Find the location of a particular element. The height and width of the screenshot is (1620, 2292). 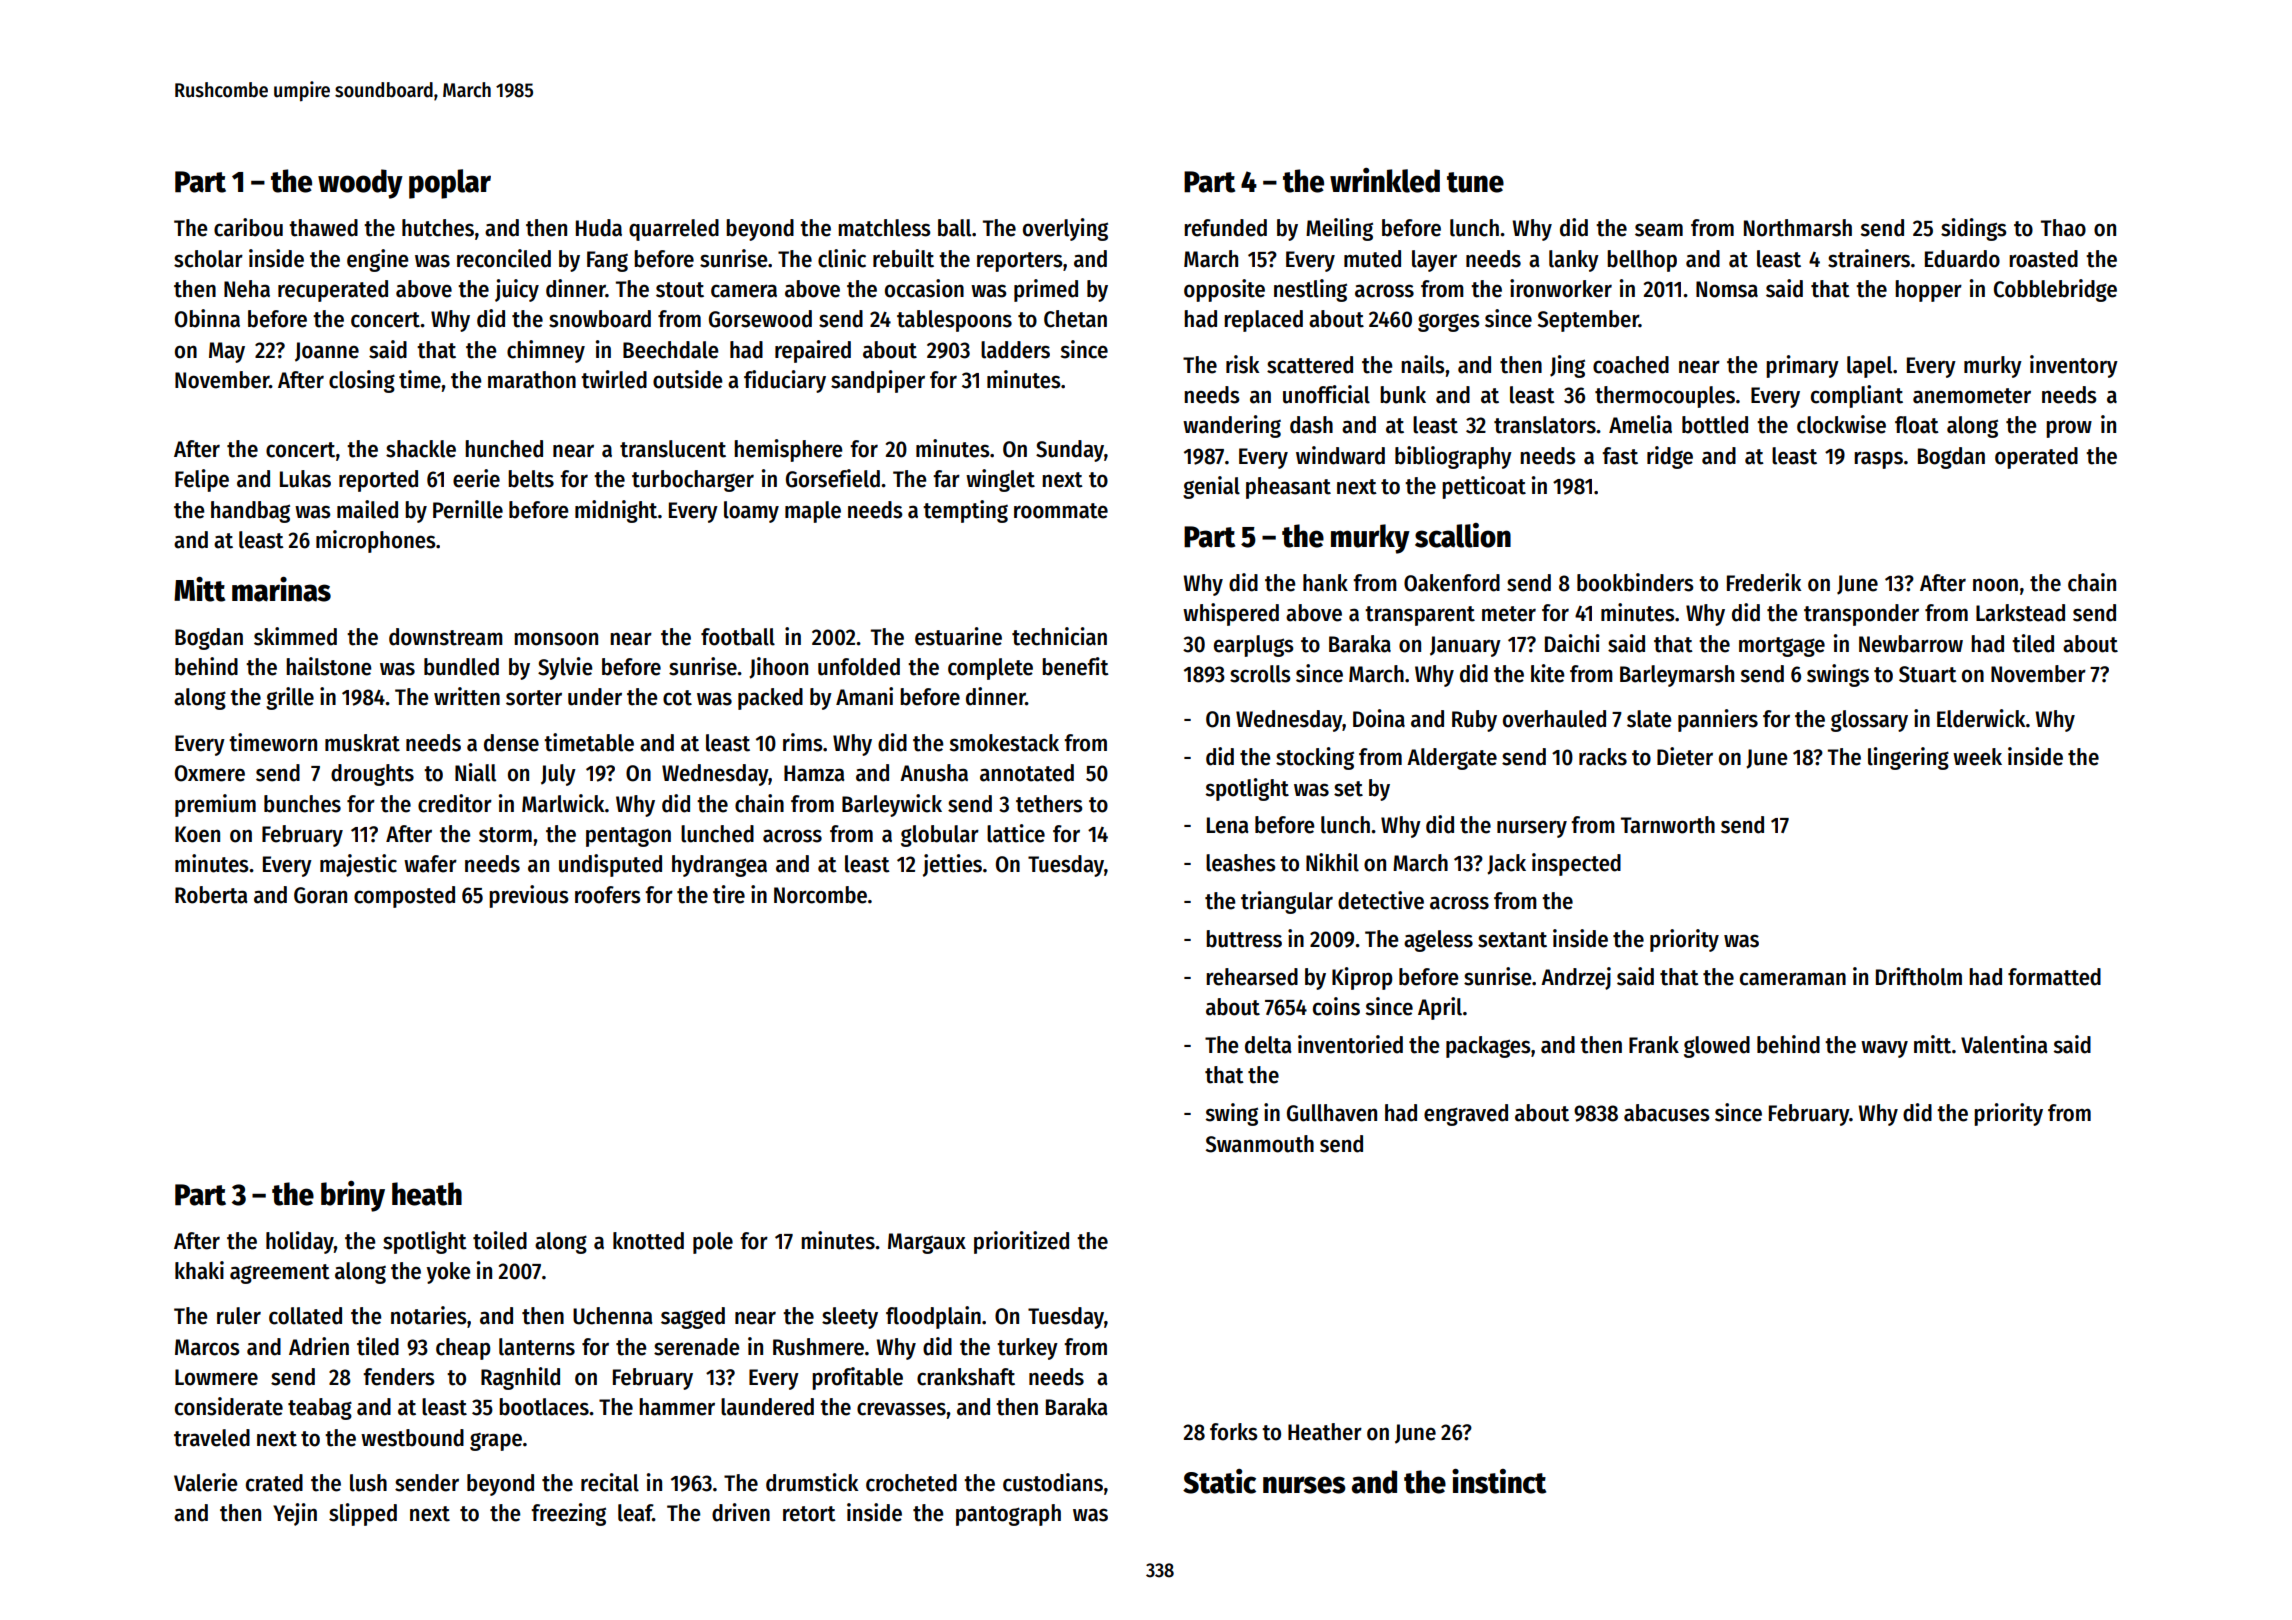

glowed is located at coordinates (1717, 1047).
